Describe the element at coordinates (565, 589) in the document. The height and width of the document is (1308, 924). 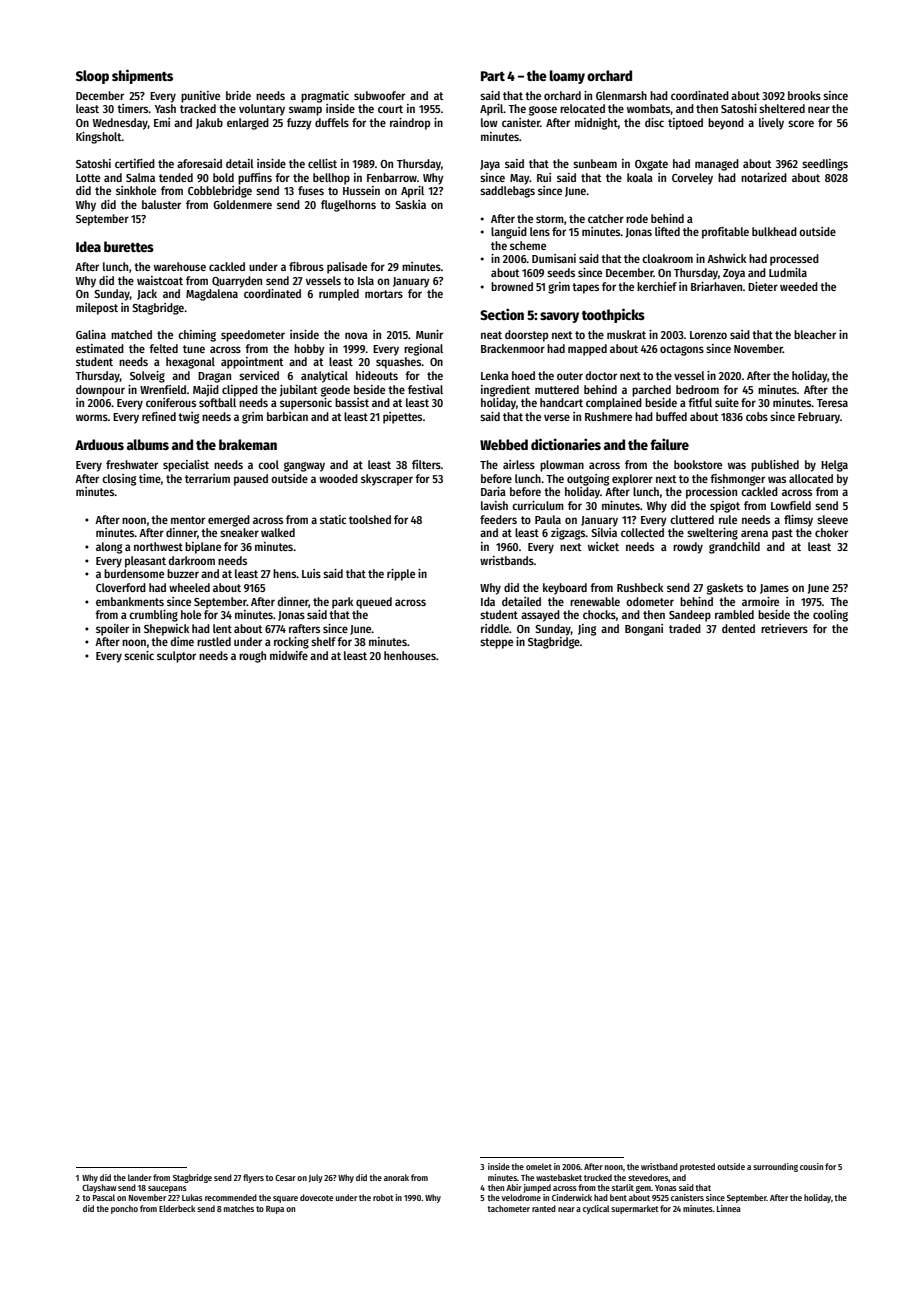
I see `keyboard` at that location.
